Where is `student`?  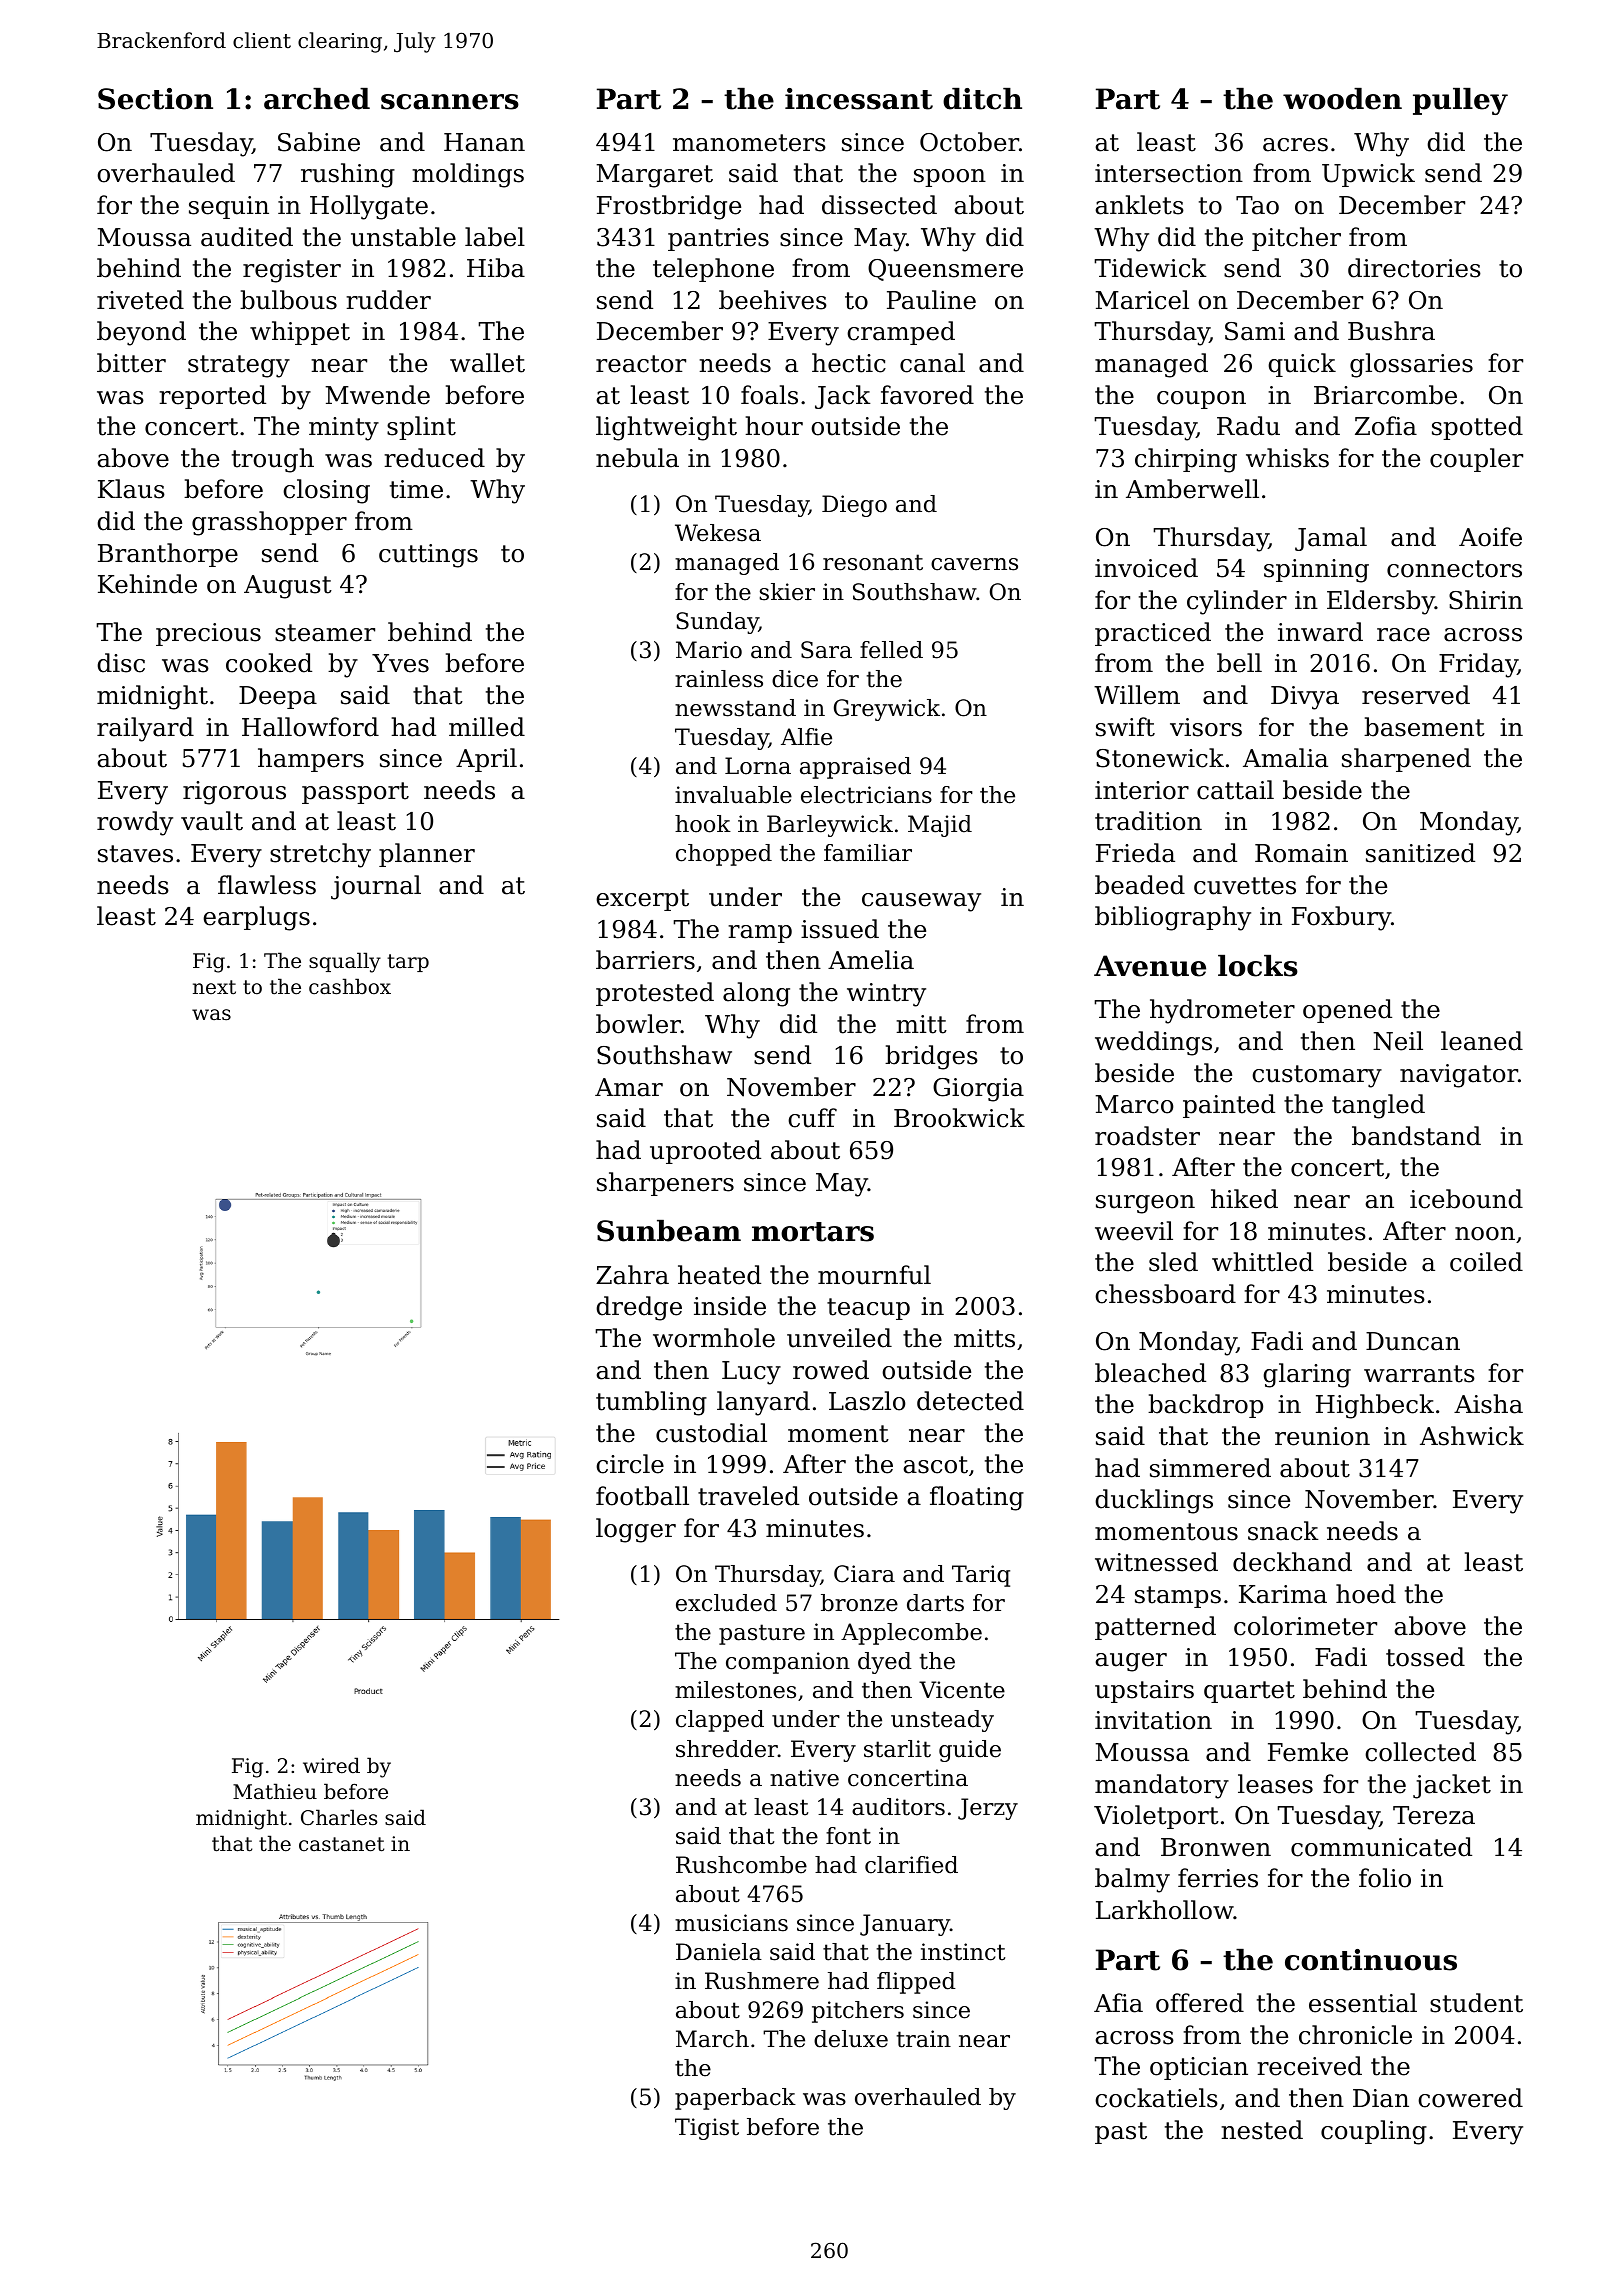
student is located at coordinates (1476, 2003).
